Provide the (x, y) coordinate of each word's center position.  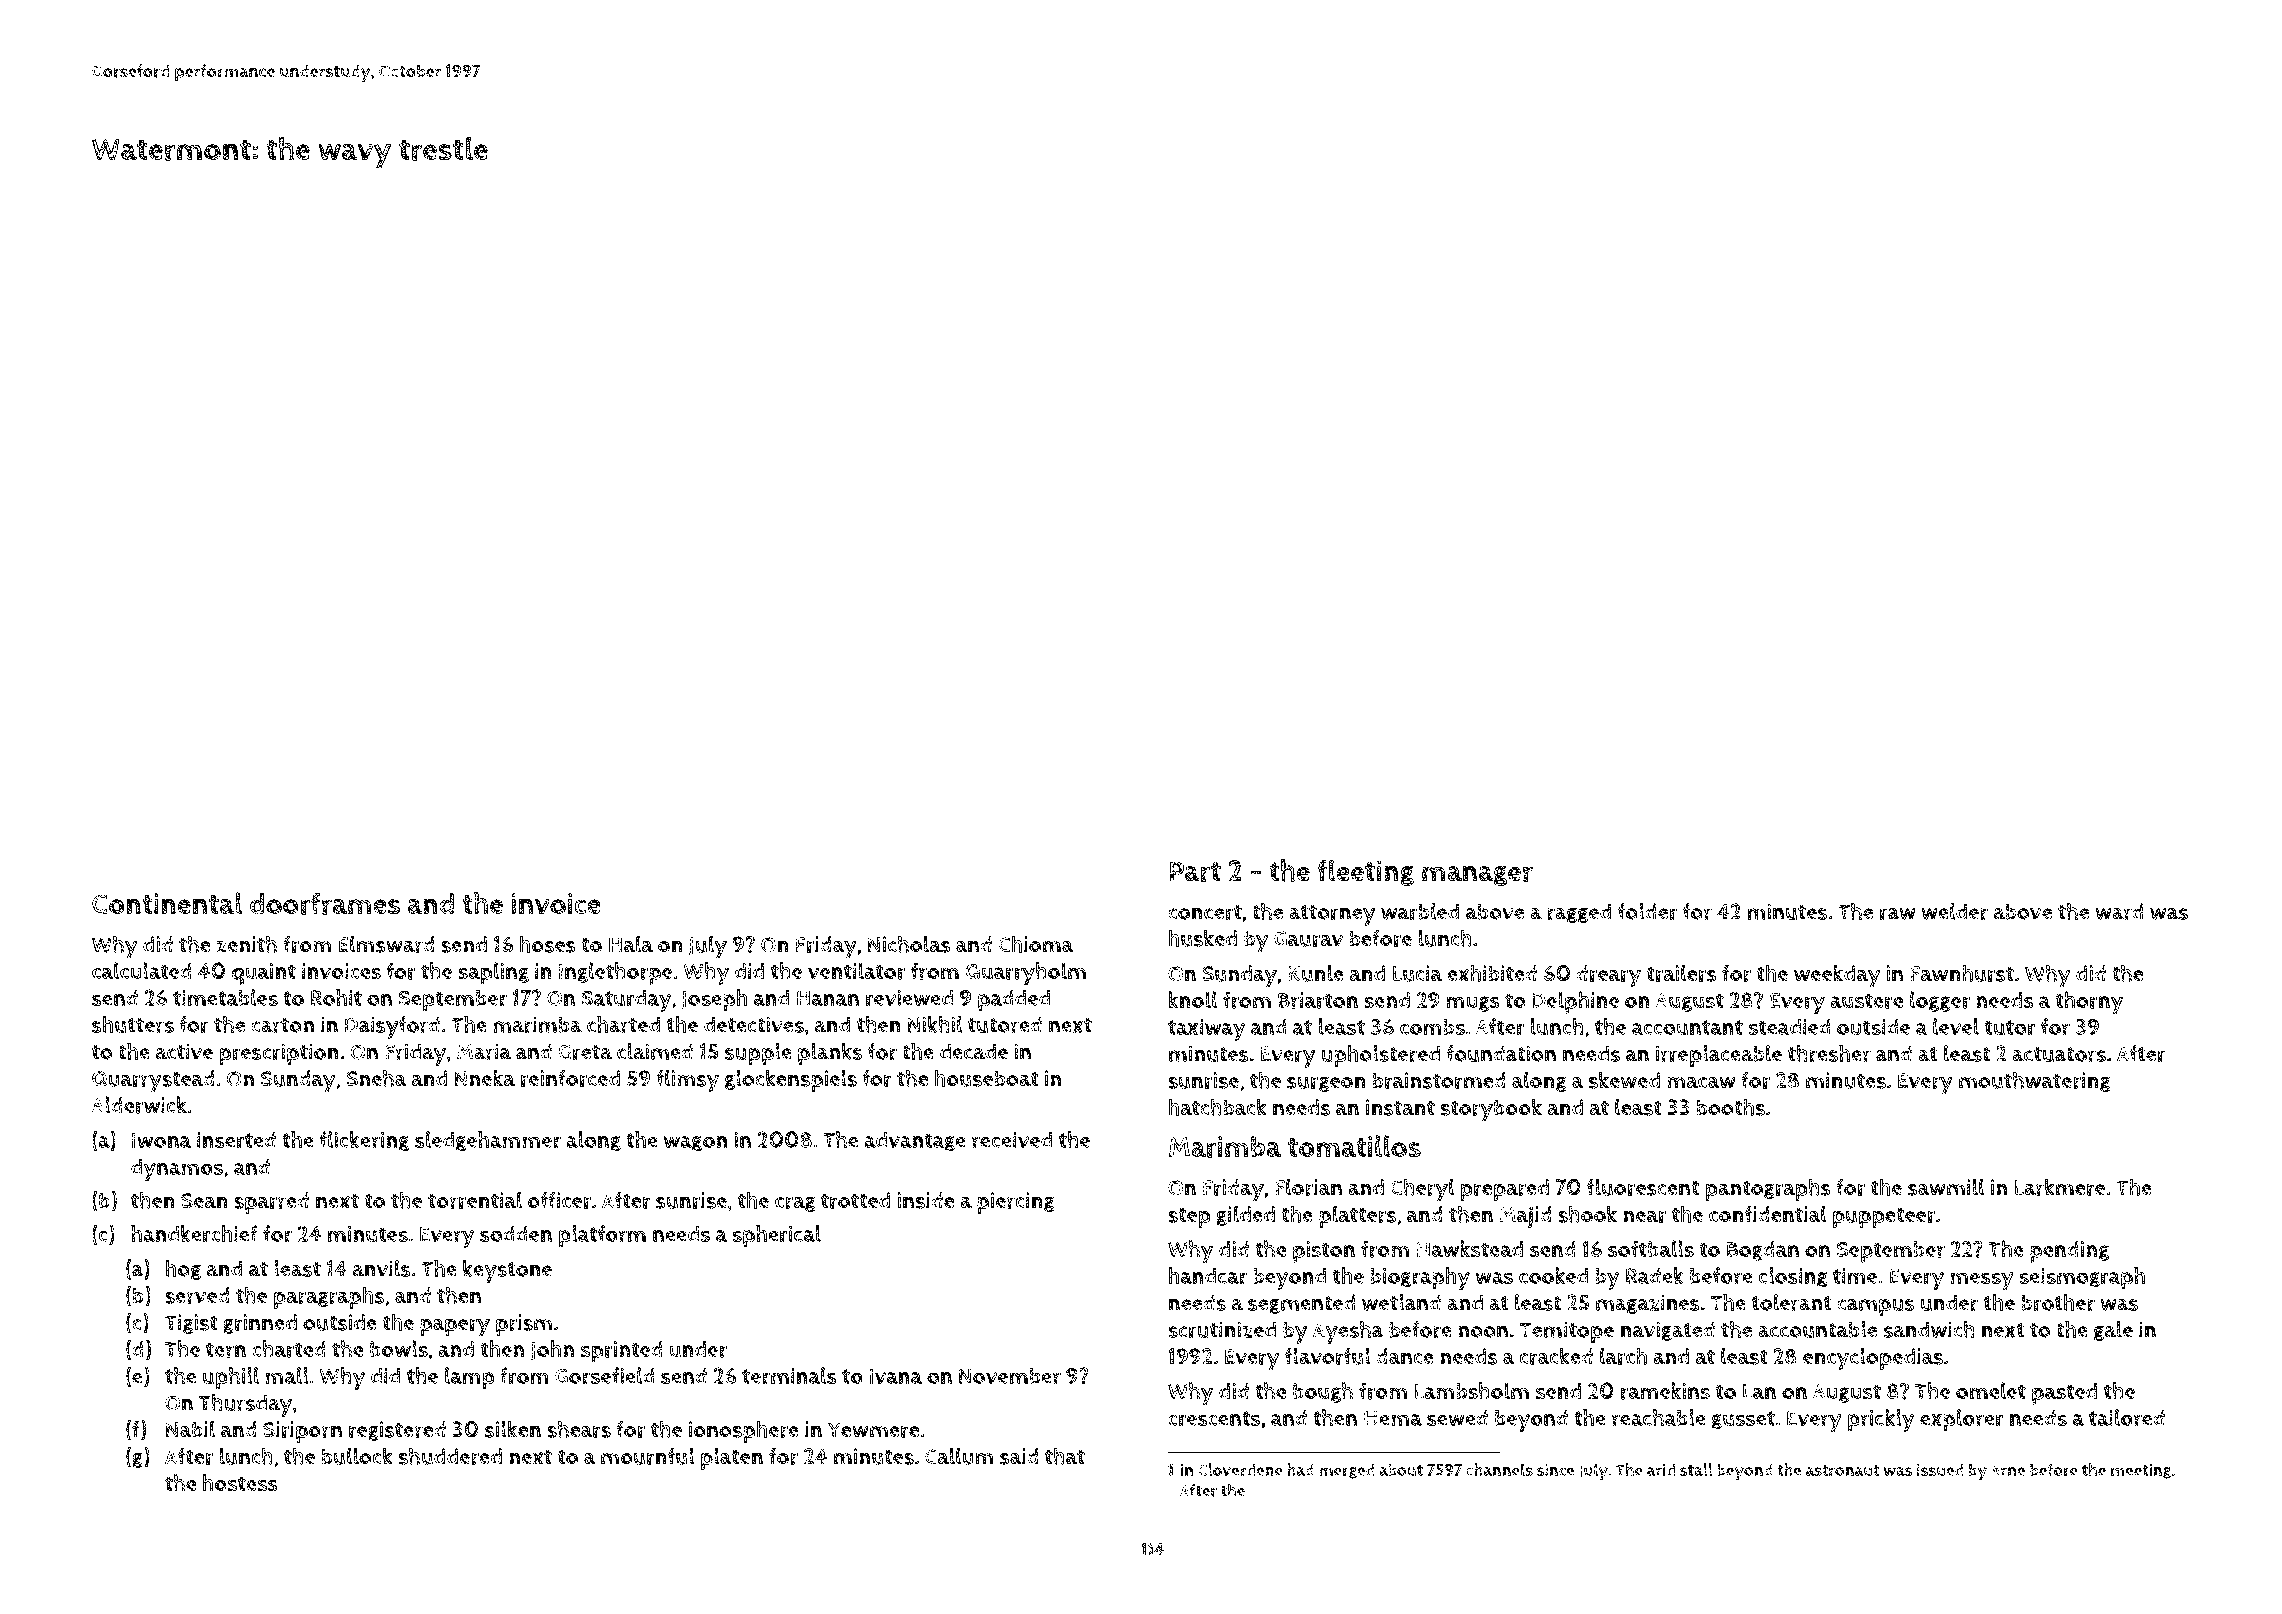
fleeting (1365, 872)
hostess (240, 1483)
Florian (1308, 1187)
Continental (167, 903)
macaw (1701, 1082)
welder (1954, 911)
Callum (959, 1456)
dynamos (177, 1169)
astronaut (1842, 1471)
